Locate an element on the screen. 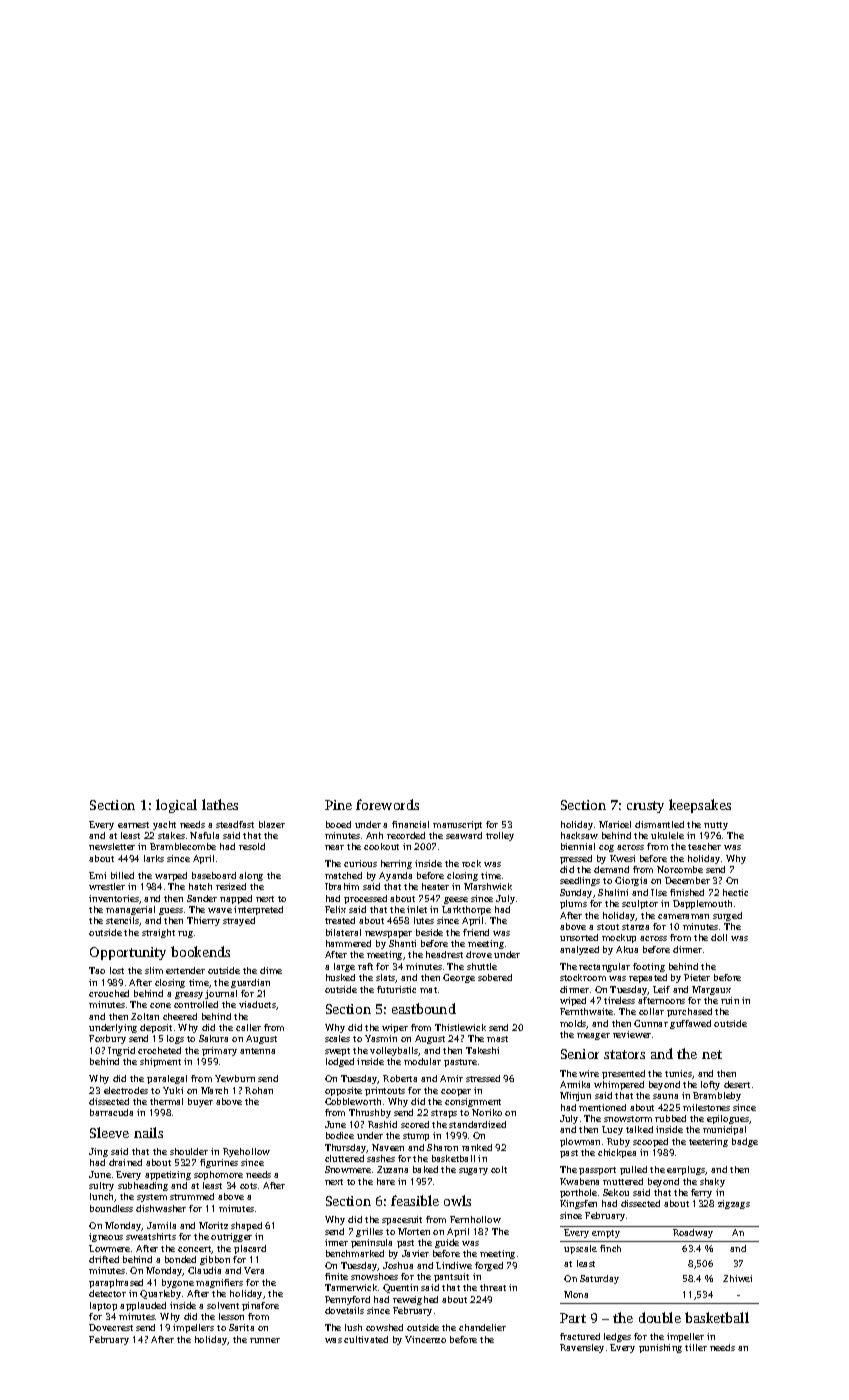 Image resolution: width=849 pixels, height=1400 pixels. eastbound is located at coordinates (424, 1008).
